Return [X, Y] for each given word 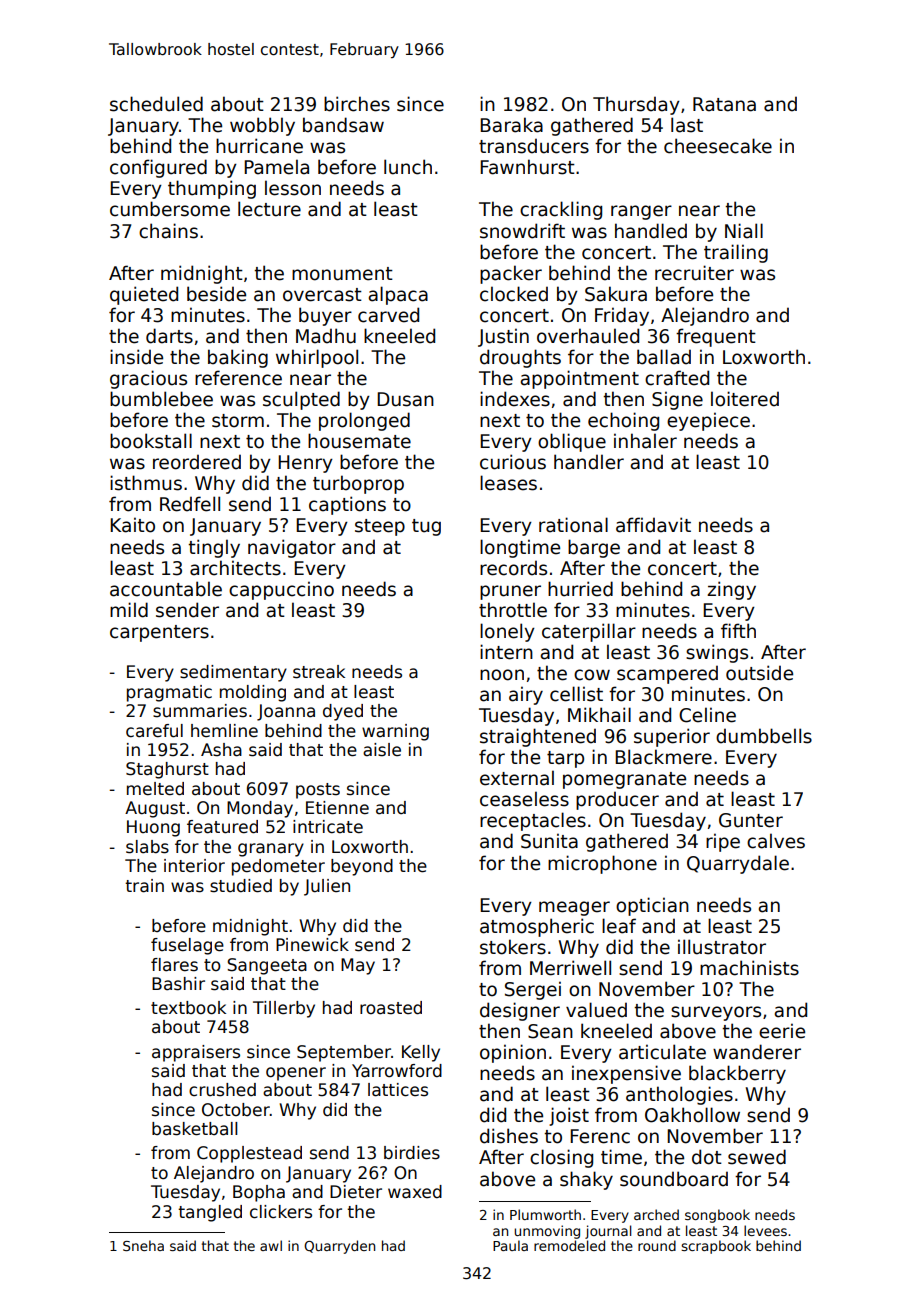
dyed [343, 712]
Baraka [511, 125]
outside [759, 673]
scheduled [156, 104]
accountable [166, 589]
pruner [510, 592]
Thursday [636, 105]
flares [174, 965]
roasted [391, 1008]
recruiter [694, 273]
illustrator [722, 947]
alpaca [398, 295]
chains [168, 231]
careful [154, 731]
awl [271, 1245]
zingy [731, 590]
